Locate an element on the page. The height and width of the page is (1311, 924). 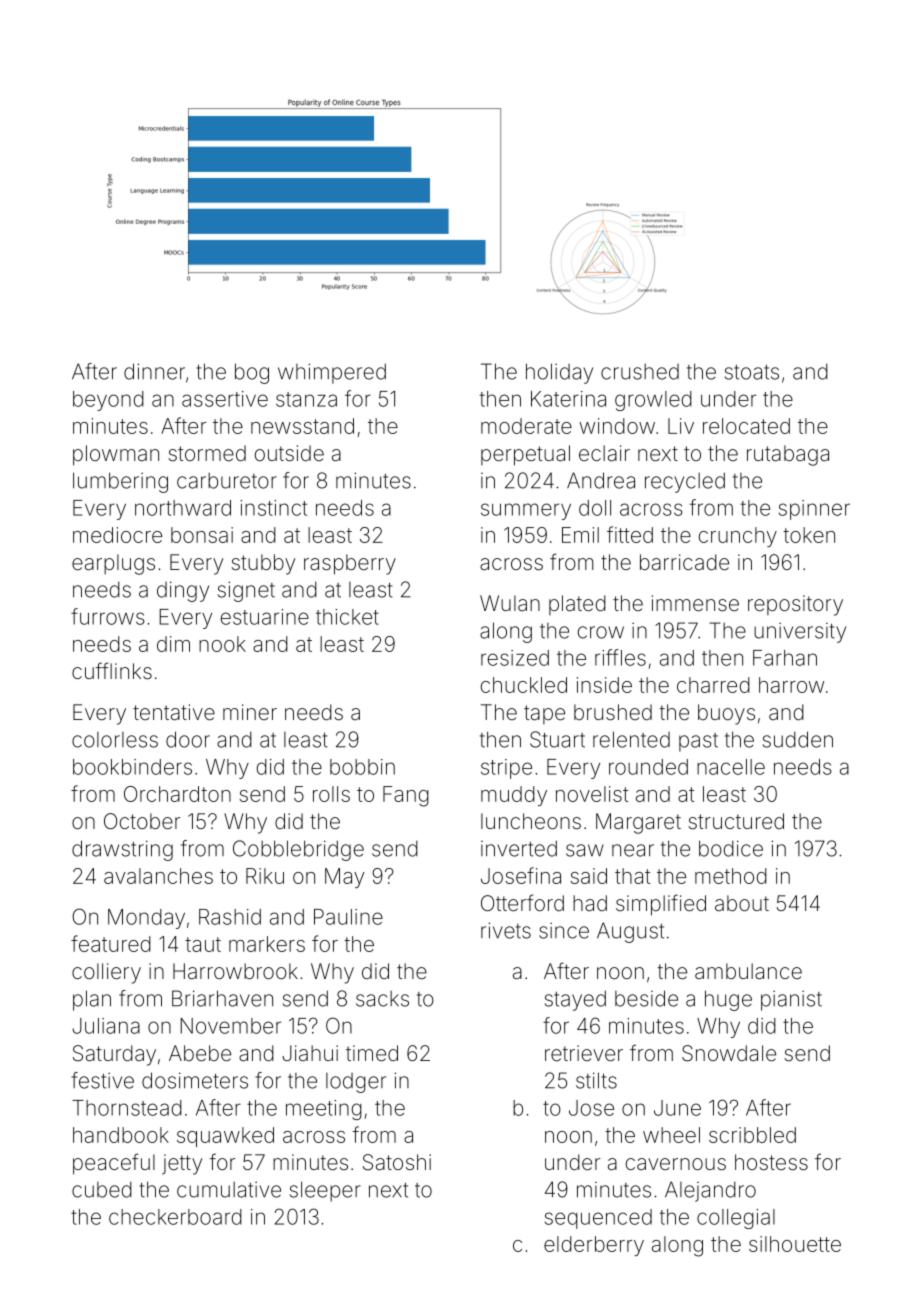
stoats is located at coordinates (752, 372).
